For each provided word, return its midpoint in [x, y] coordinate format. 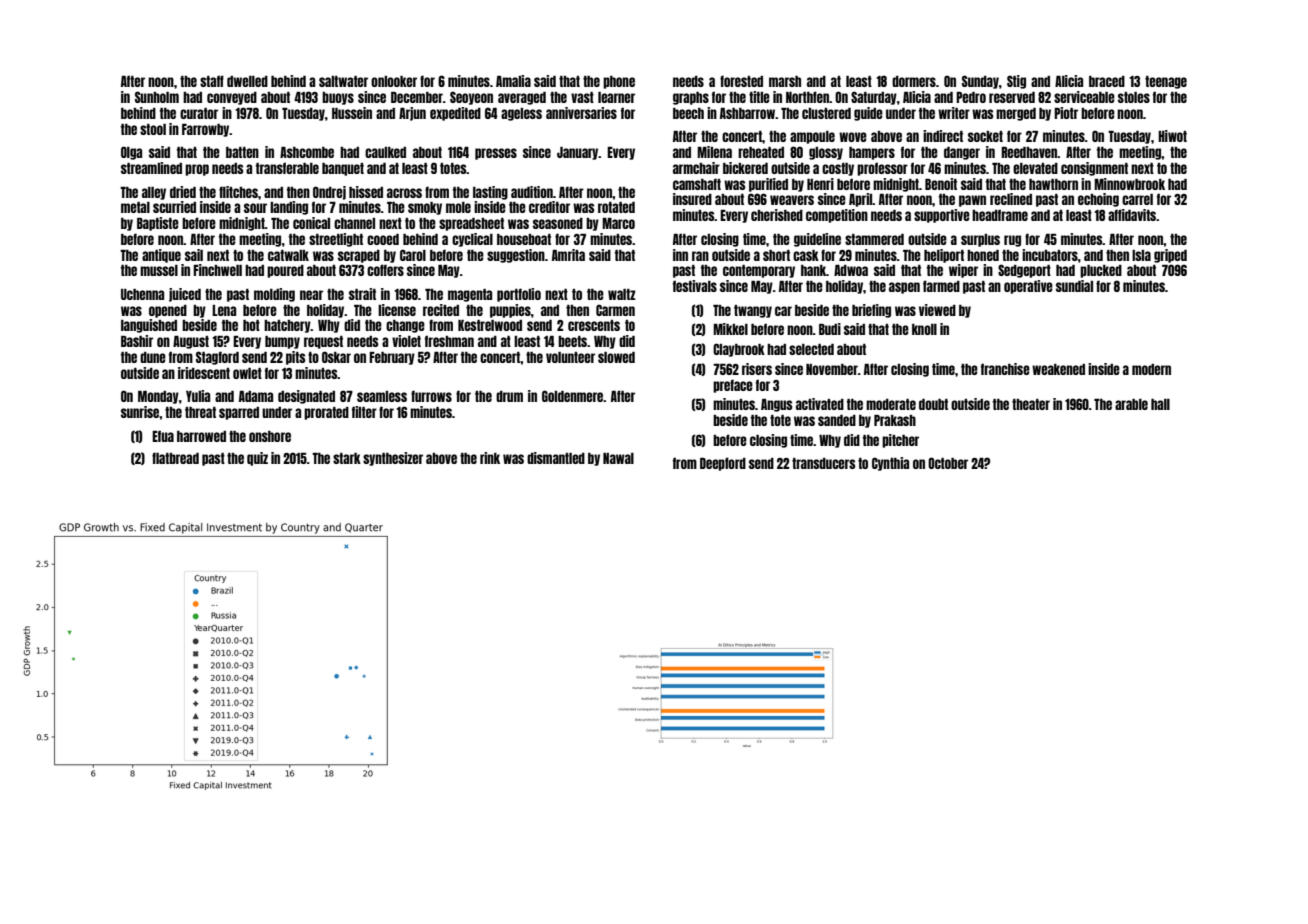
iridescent [204, 373]
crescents [594, 325]
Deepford [723, 464]
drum [509, 396]
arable [1131, 404]
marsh [785, 81]
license [397, 310]
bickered [745, 168]
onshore [270, 436]
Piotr [1066, 113]
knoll [924, 329]
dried [183, 192]
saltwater [343, 81]
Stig [1016, 82]
